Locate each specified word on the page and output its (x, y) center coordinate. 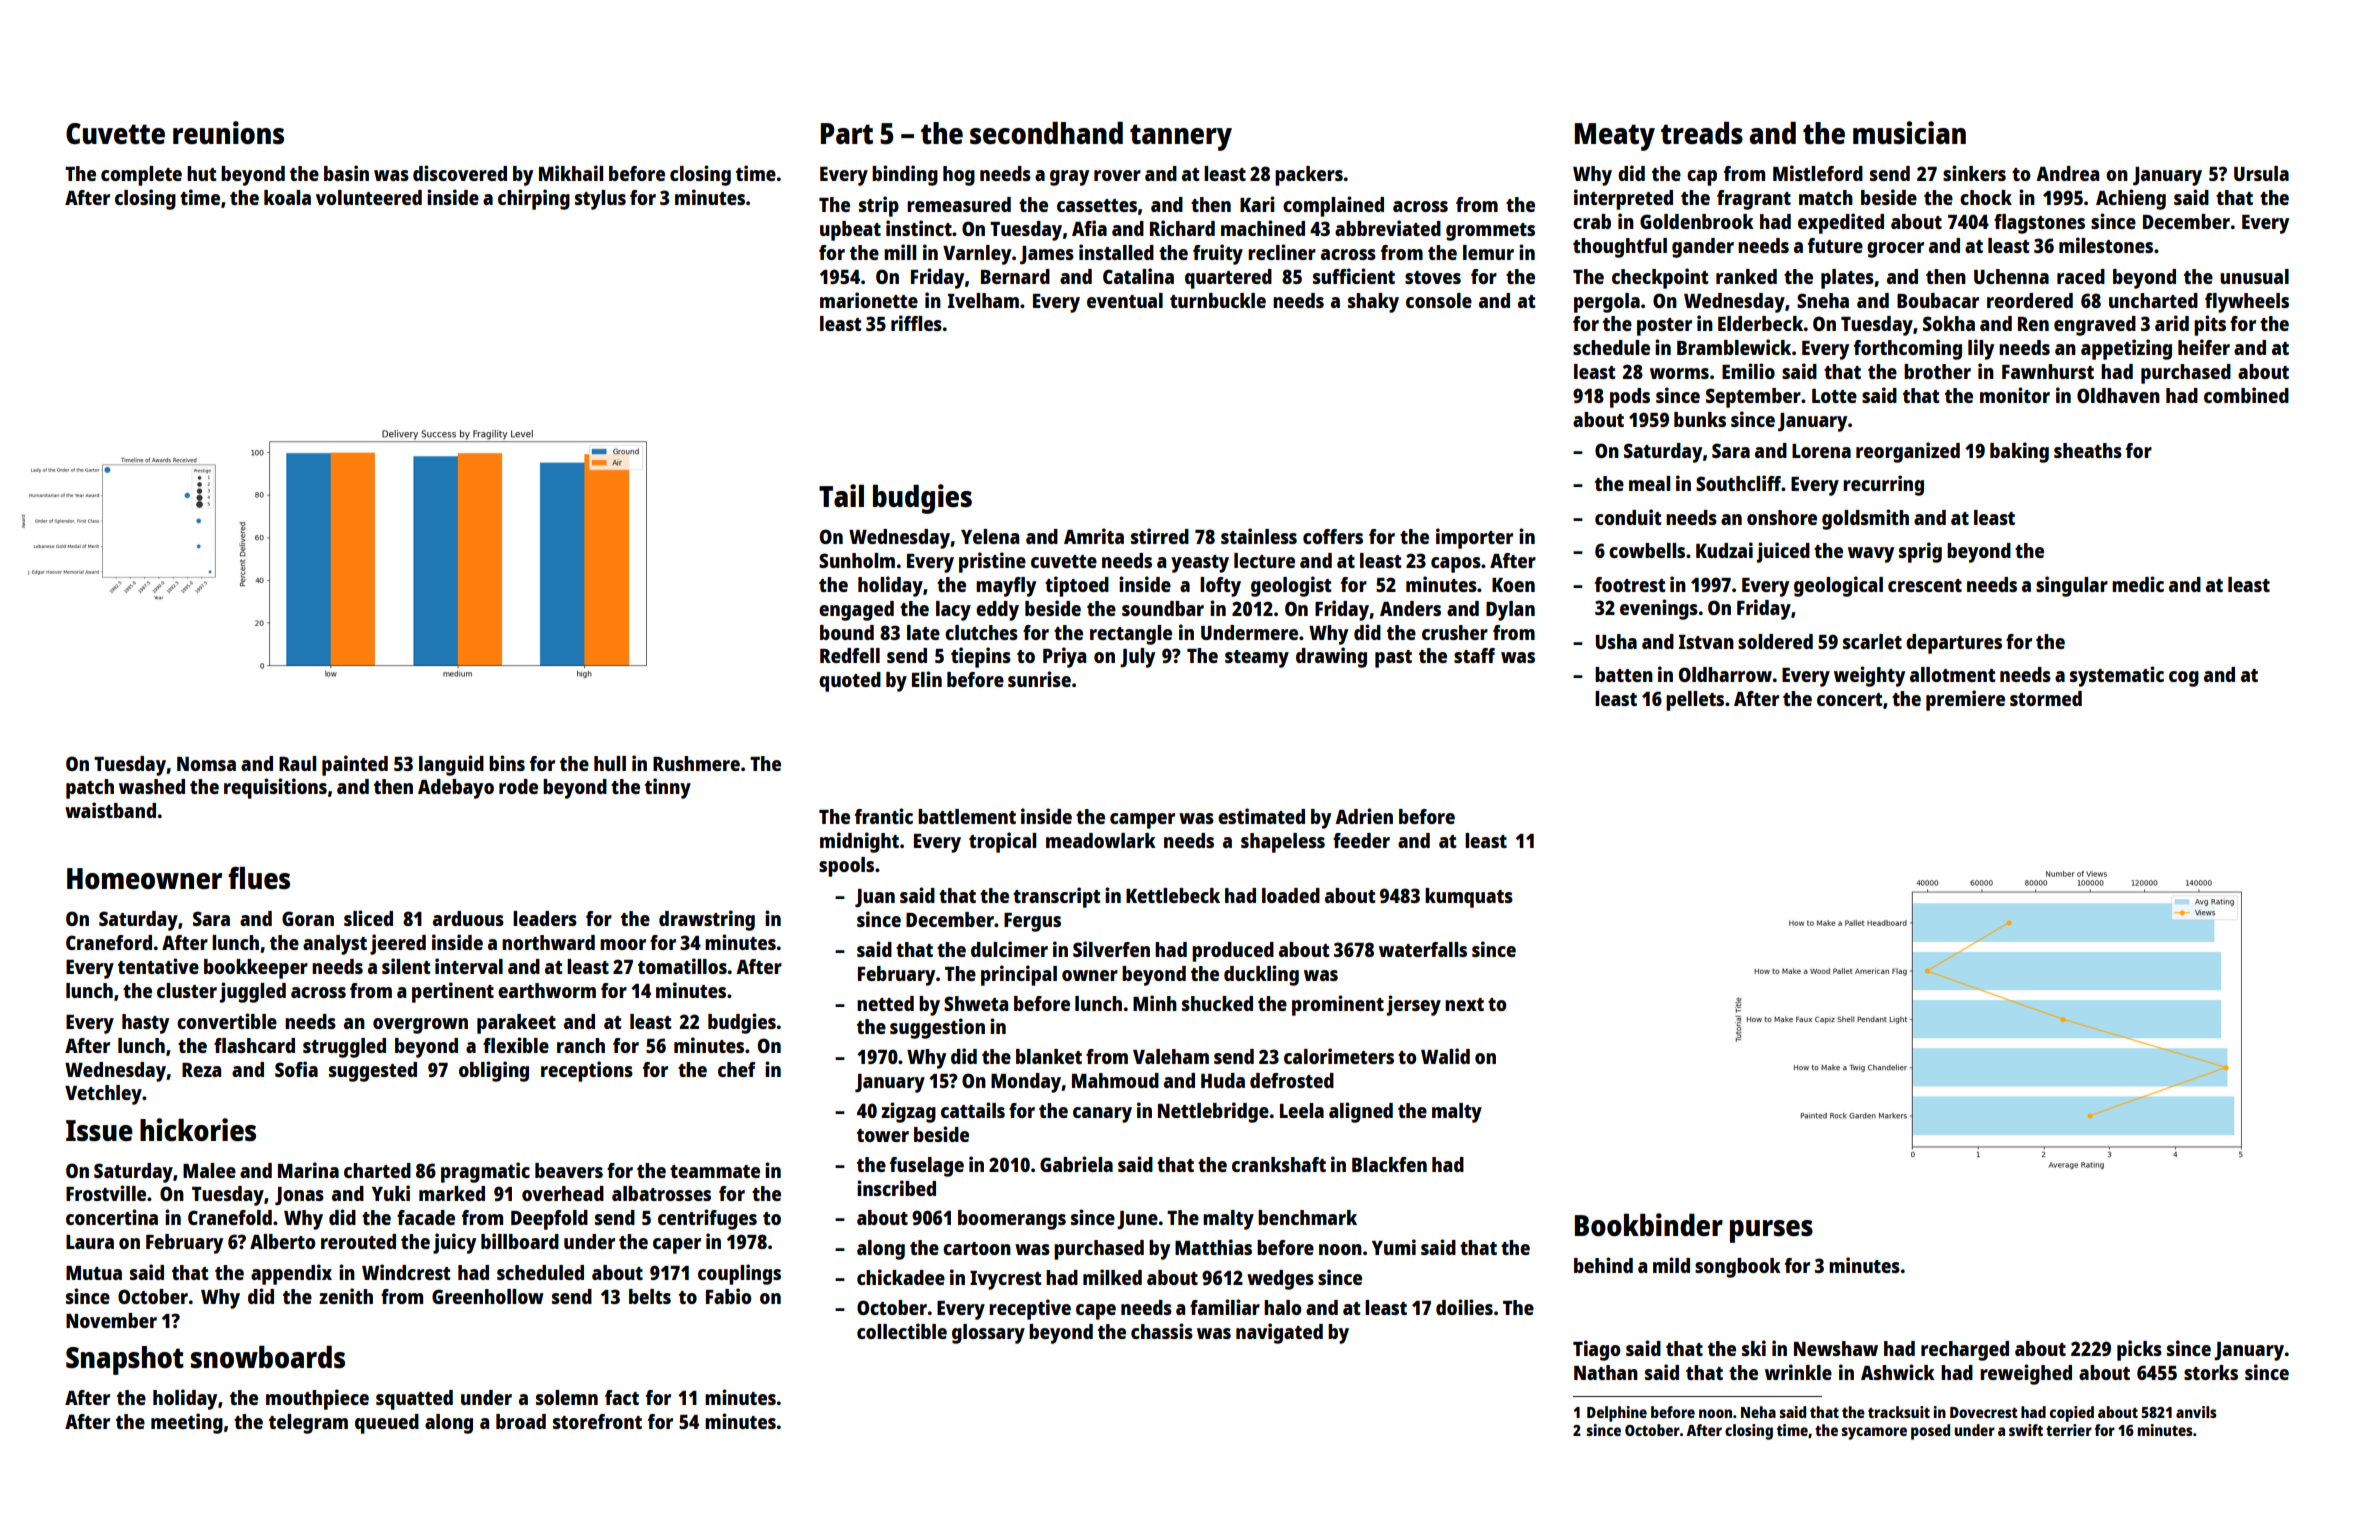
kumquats (1469, 898)
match (1826, 197)
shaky (1373, 303)
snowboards (268, 1357)
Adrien (1364, 816)
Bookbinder (1649, 1224)
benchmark (1307, 1217)
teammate (715, 1171)
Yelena (990, 536)
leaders (545, 918)
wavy (1871, 555)
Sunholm (857, 560)
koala (287, 197)
